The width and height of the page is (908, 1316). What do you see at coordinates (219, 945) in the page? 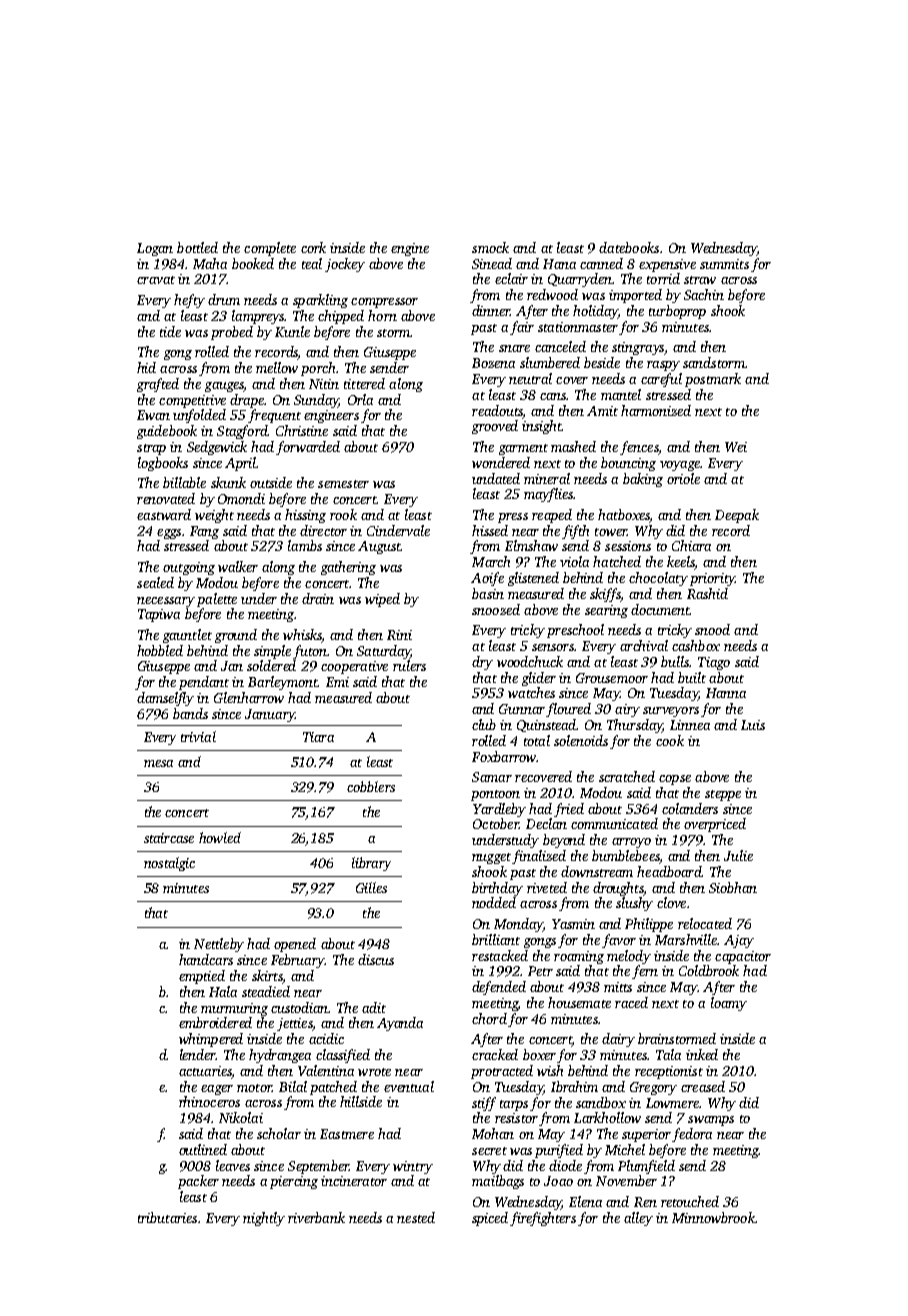
I see `Nettleby` at bounding box center [219, 945].
